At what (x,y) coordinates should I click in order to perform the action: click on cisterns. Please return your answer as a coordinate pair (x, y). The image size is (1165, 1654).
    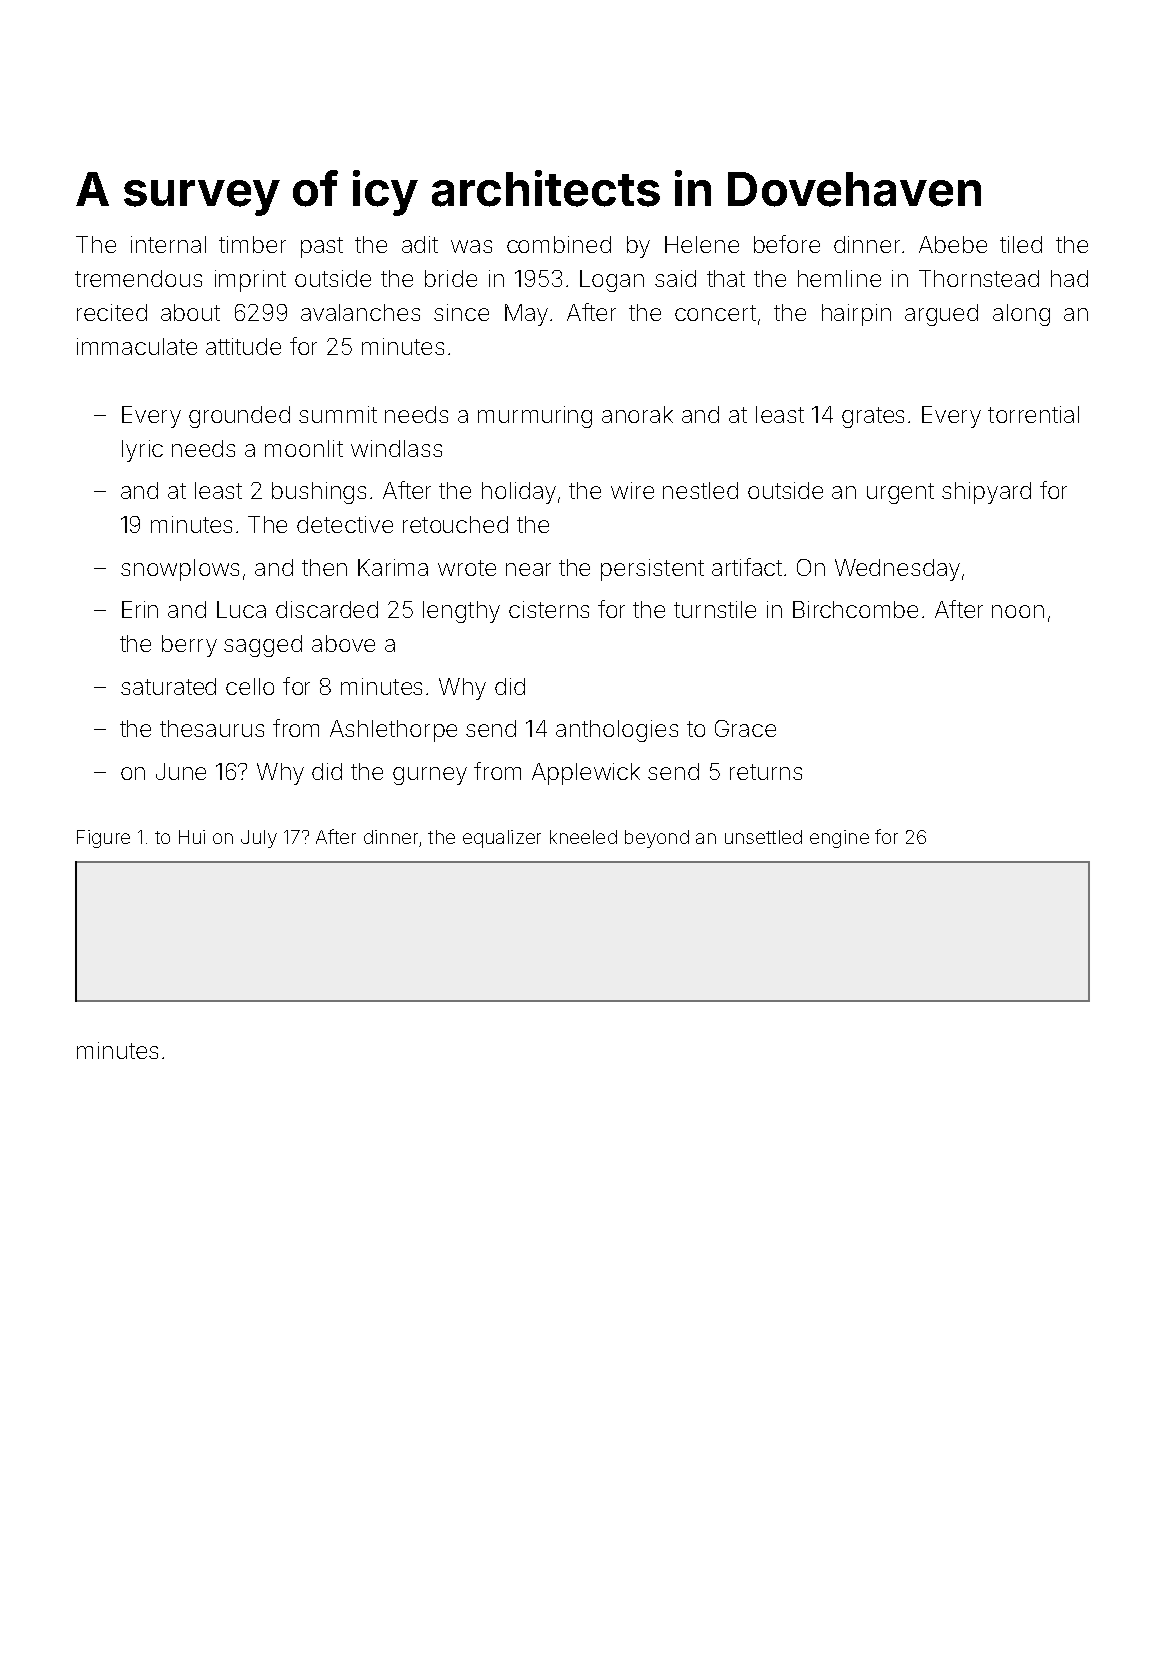
    Looking at the image, I should click on (549, 609).
